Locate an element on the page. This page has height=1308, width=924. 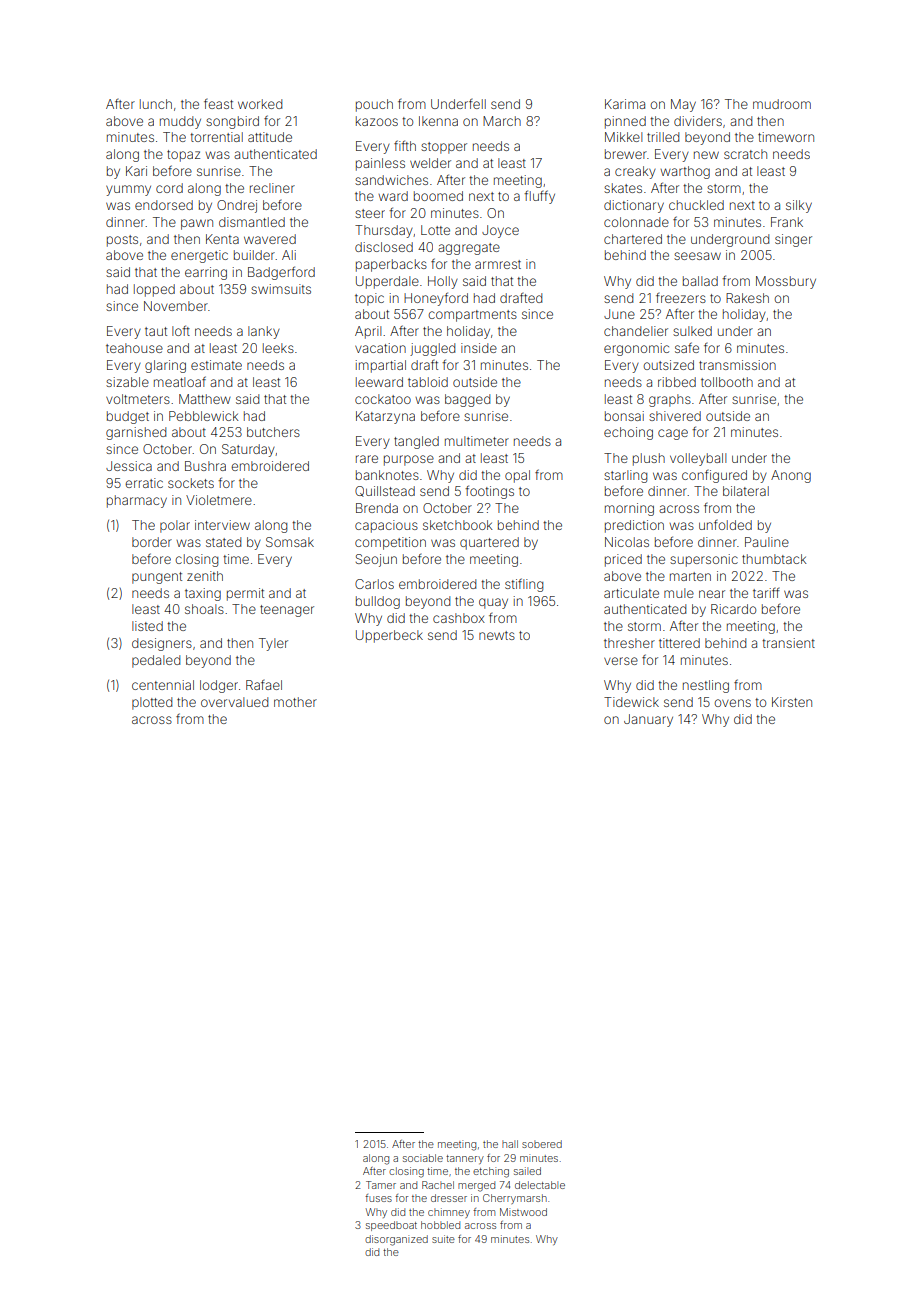
centennial is located at coordinates (163, 685).
